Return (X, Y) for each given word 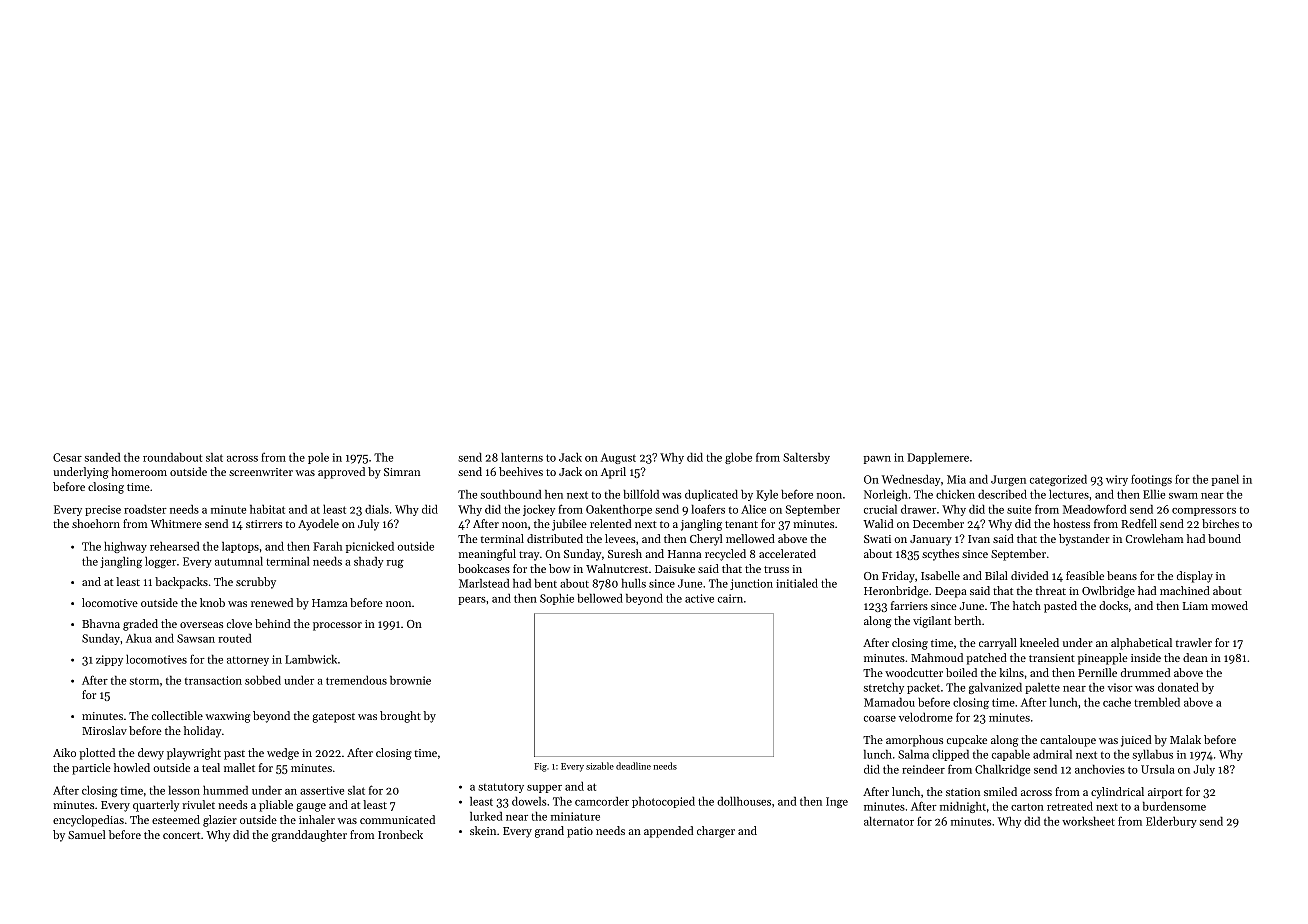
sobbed (263, 680)
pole (318, 458)
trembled (1157, 702)
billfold (641, 494)
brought (400, 717)
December (938, 523)
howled (132, 767)
